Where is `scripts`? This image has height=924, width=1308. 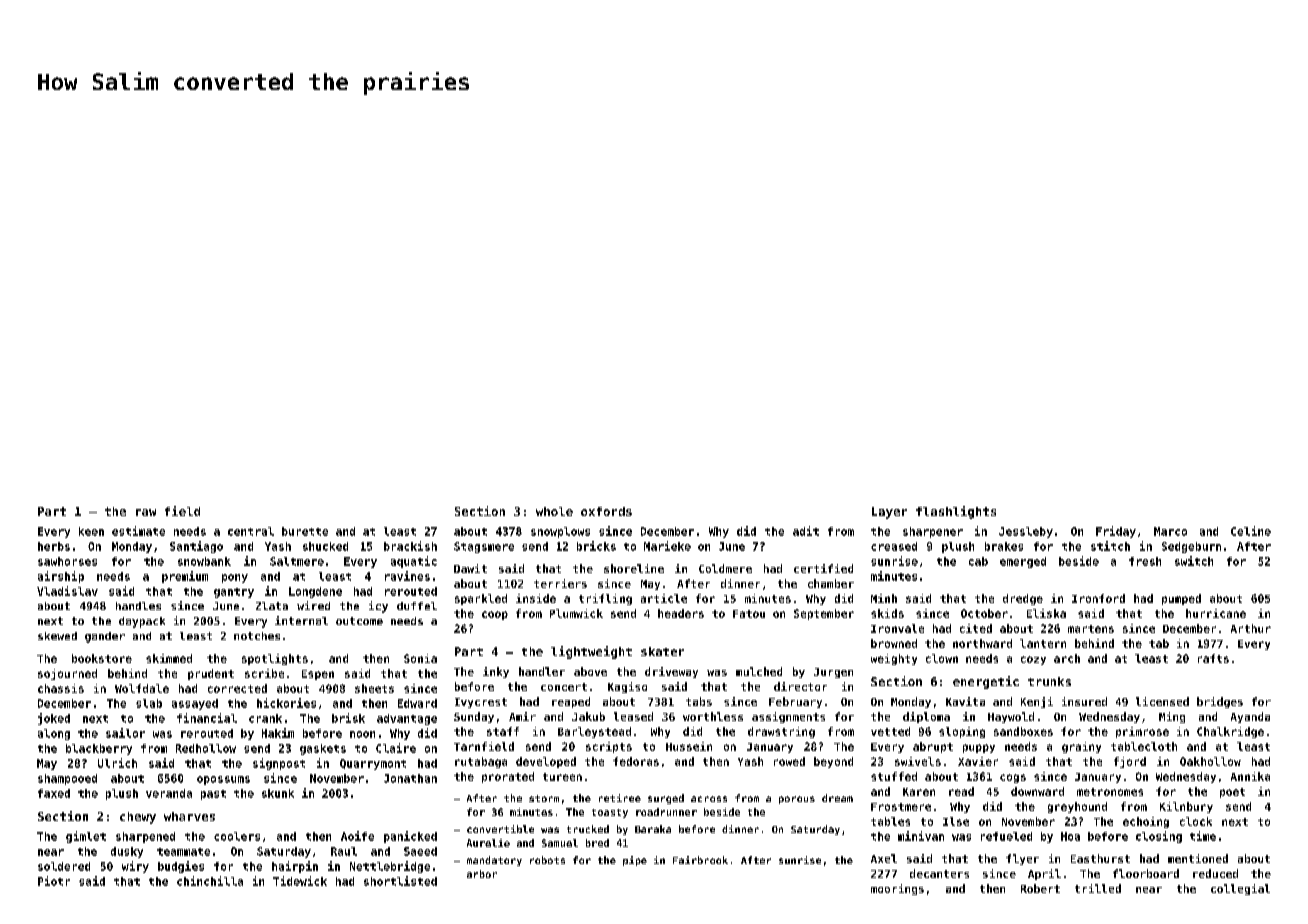 scripts is located at coordinates (609, 747).
